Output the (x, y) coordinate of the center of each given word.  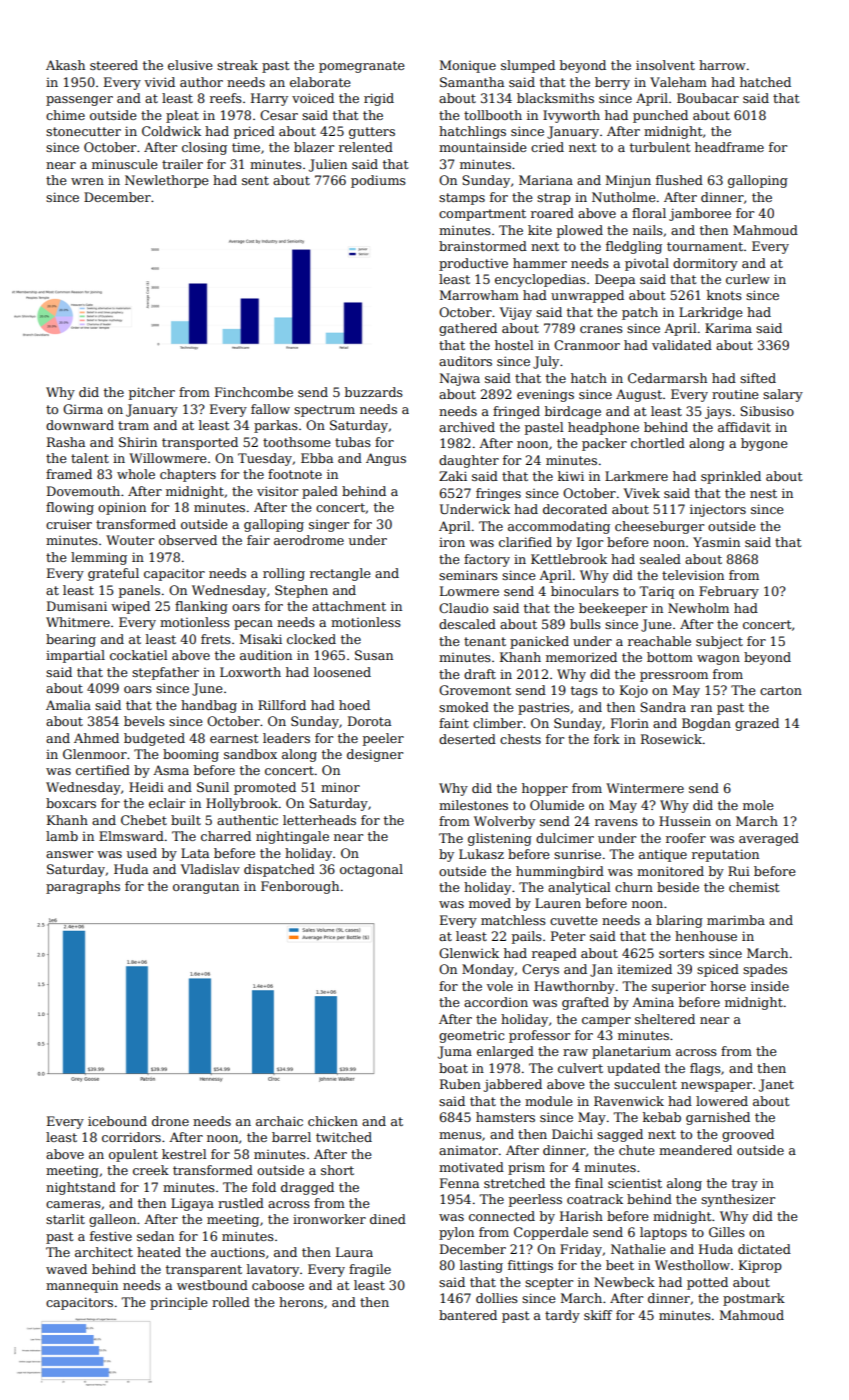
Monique (468, 66)
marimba (736, 920)
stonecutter (83, 131)
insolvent (665, 65)
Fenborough (300, 887)
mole (758, 805)
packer (604, 444)
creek (151, 1170)
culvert (580, 1068)
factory (487, 560)
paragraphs (83, 887)
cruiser (69, 524)
